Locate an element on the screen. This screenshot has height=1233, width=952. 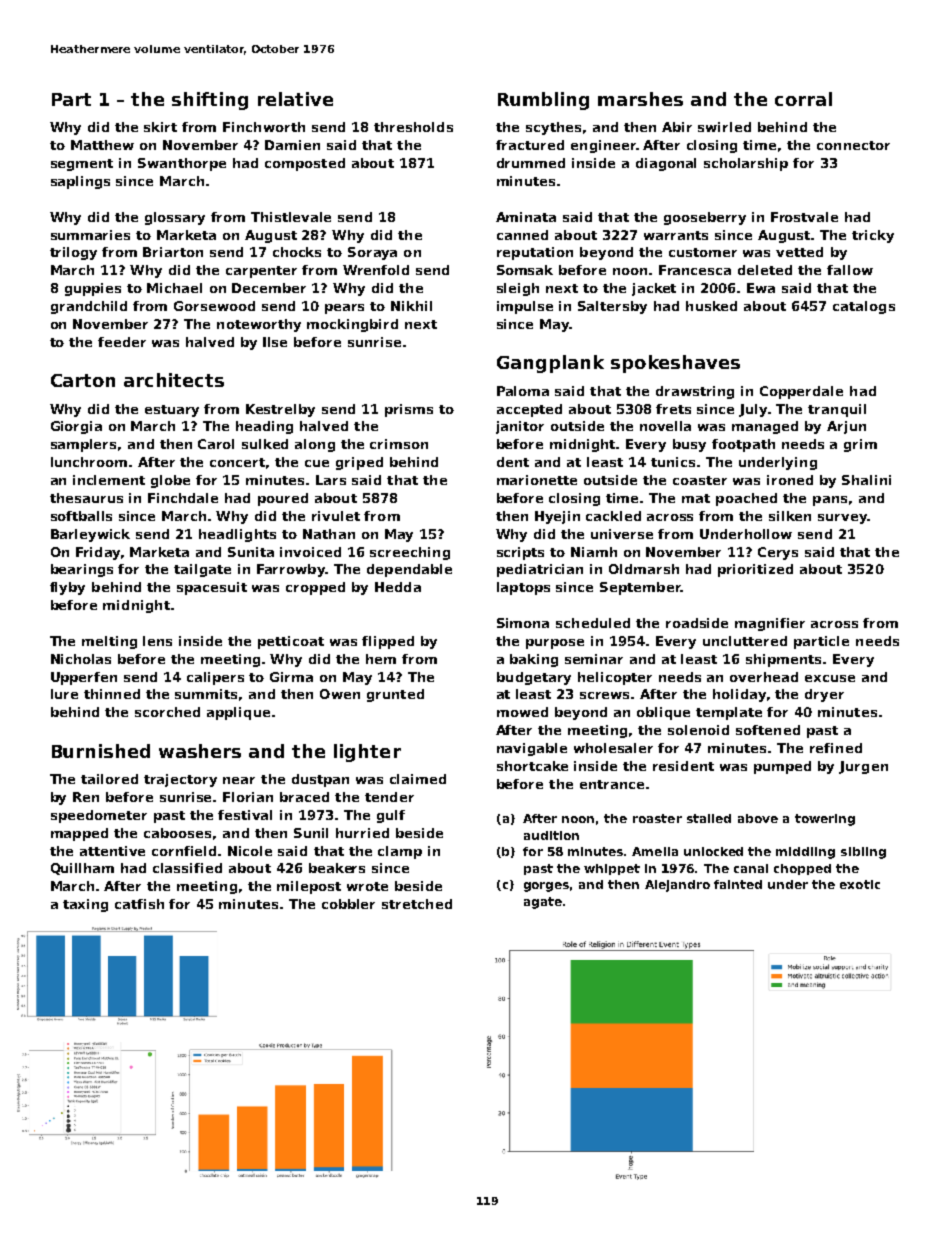
diagonal is located at coordinates (666, 164).
